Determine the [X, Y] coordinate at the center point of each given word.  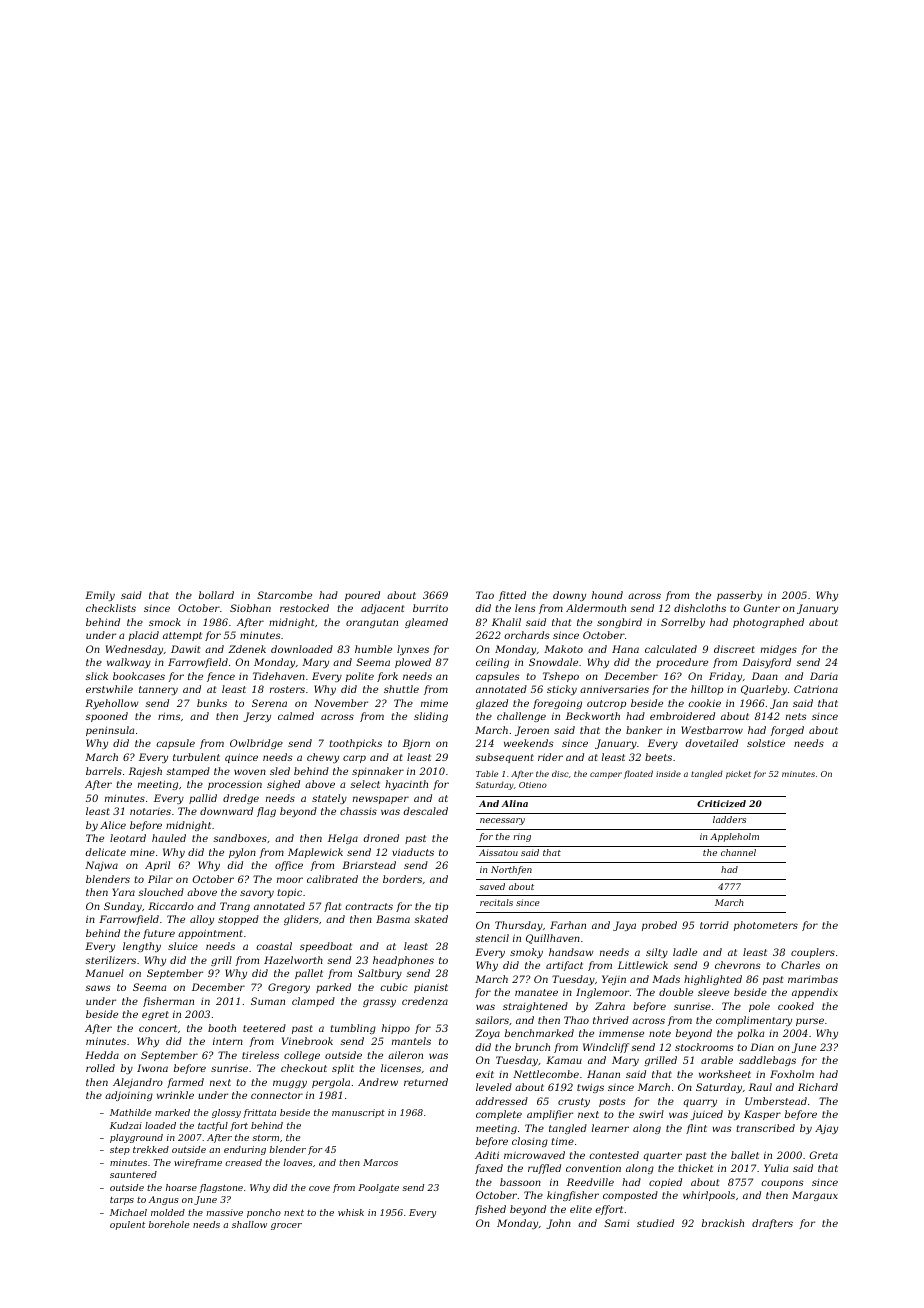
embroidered [682, 716]
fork [387, 677]
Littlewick [643, 965]
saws [98, 988]
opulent [127, 1225]
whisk [351, 1212]
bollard [216, 595]
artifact [564, 966]
